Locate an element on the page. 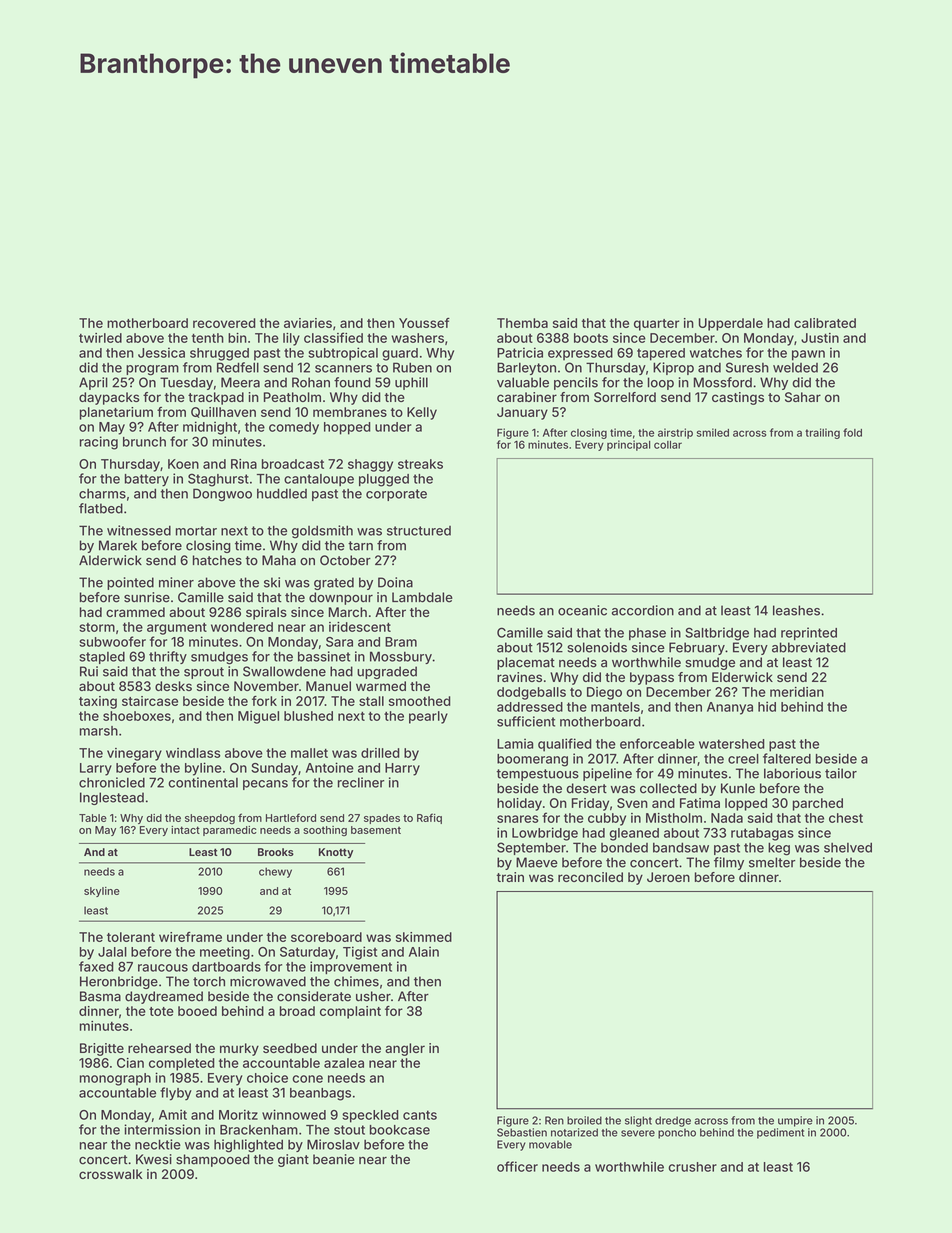  streaks is located at coordinates (420, 464).
